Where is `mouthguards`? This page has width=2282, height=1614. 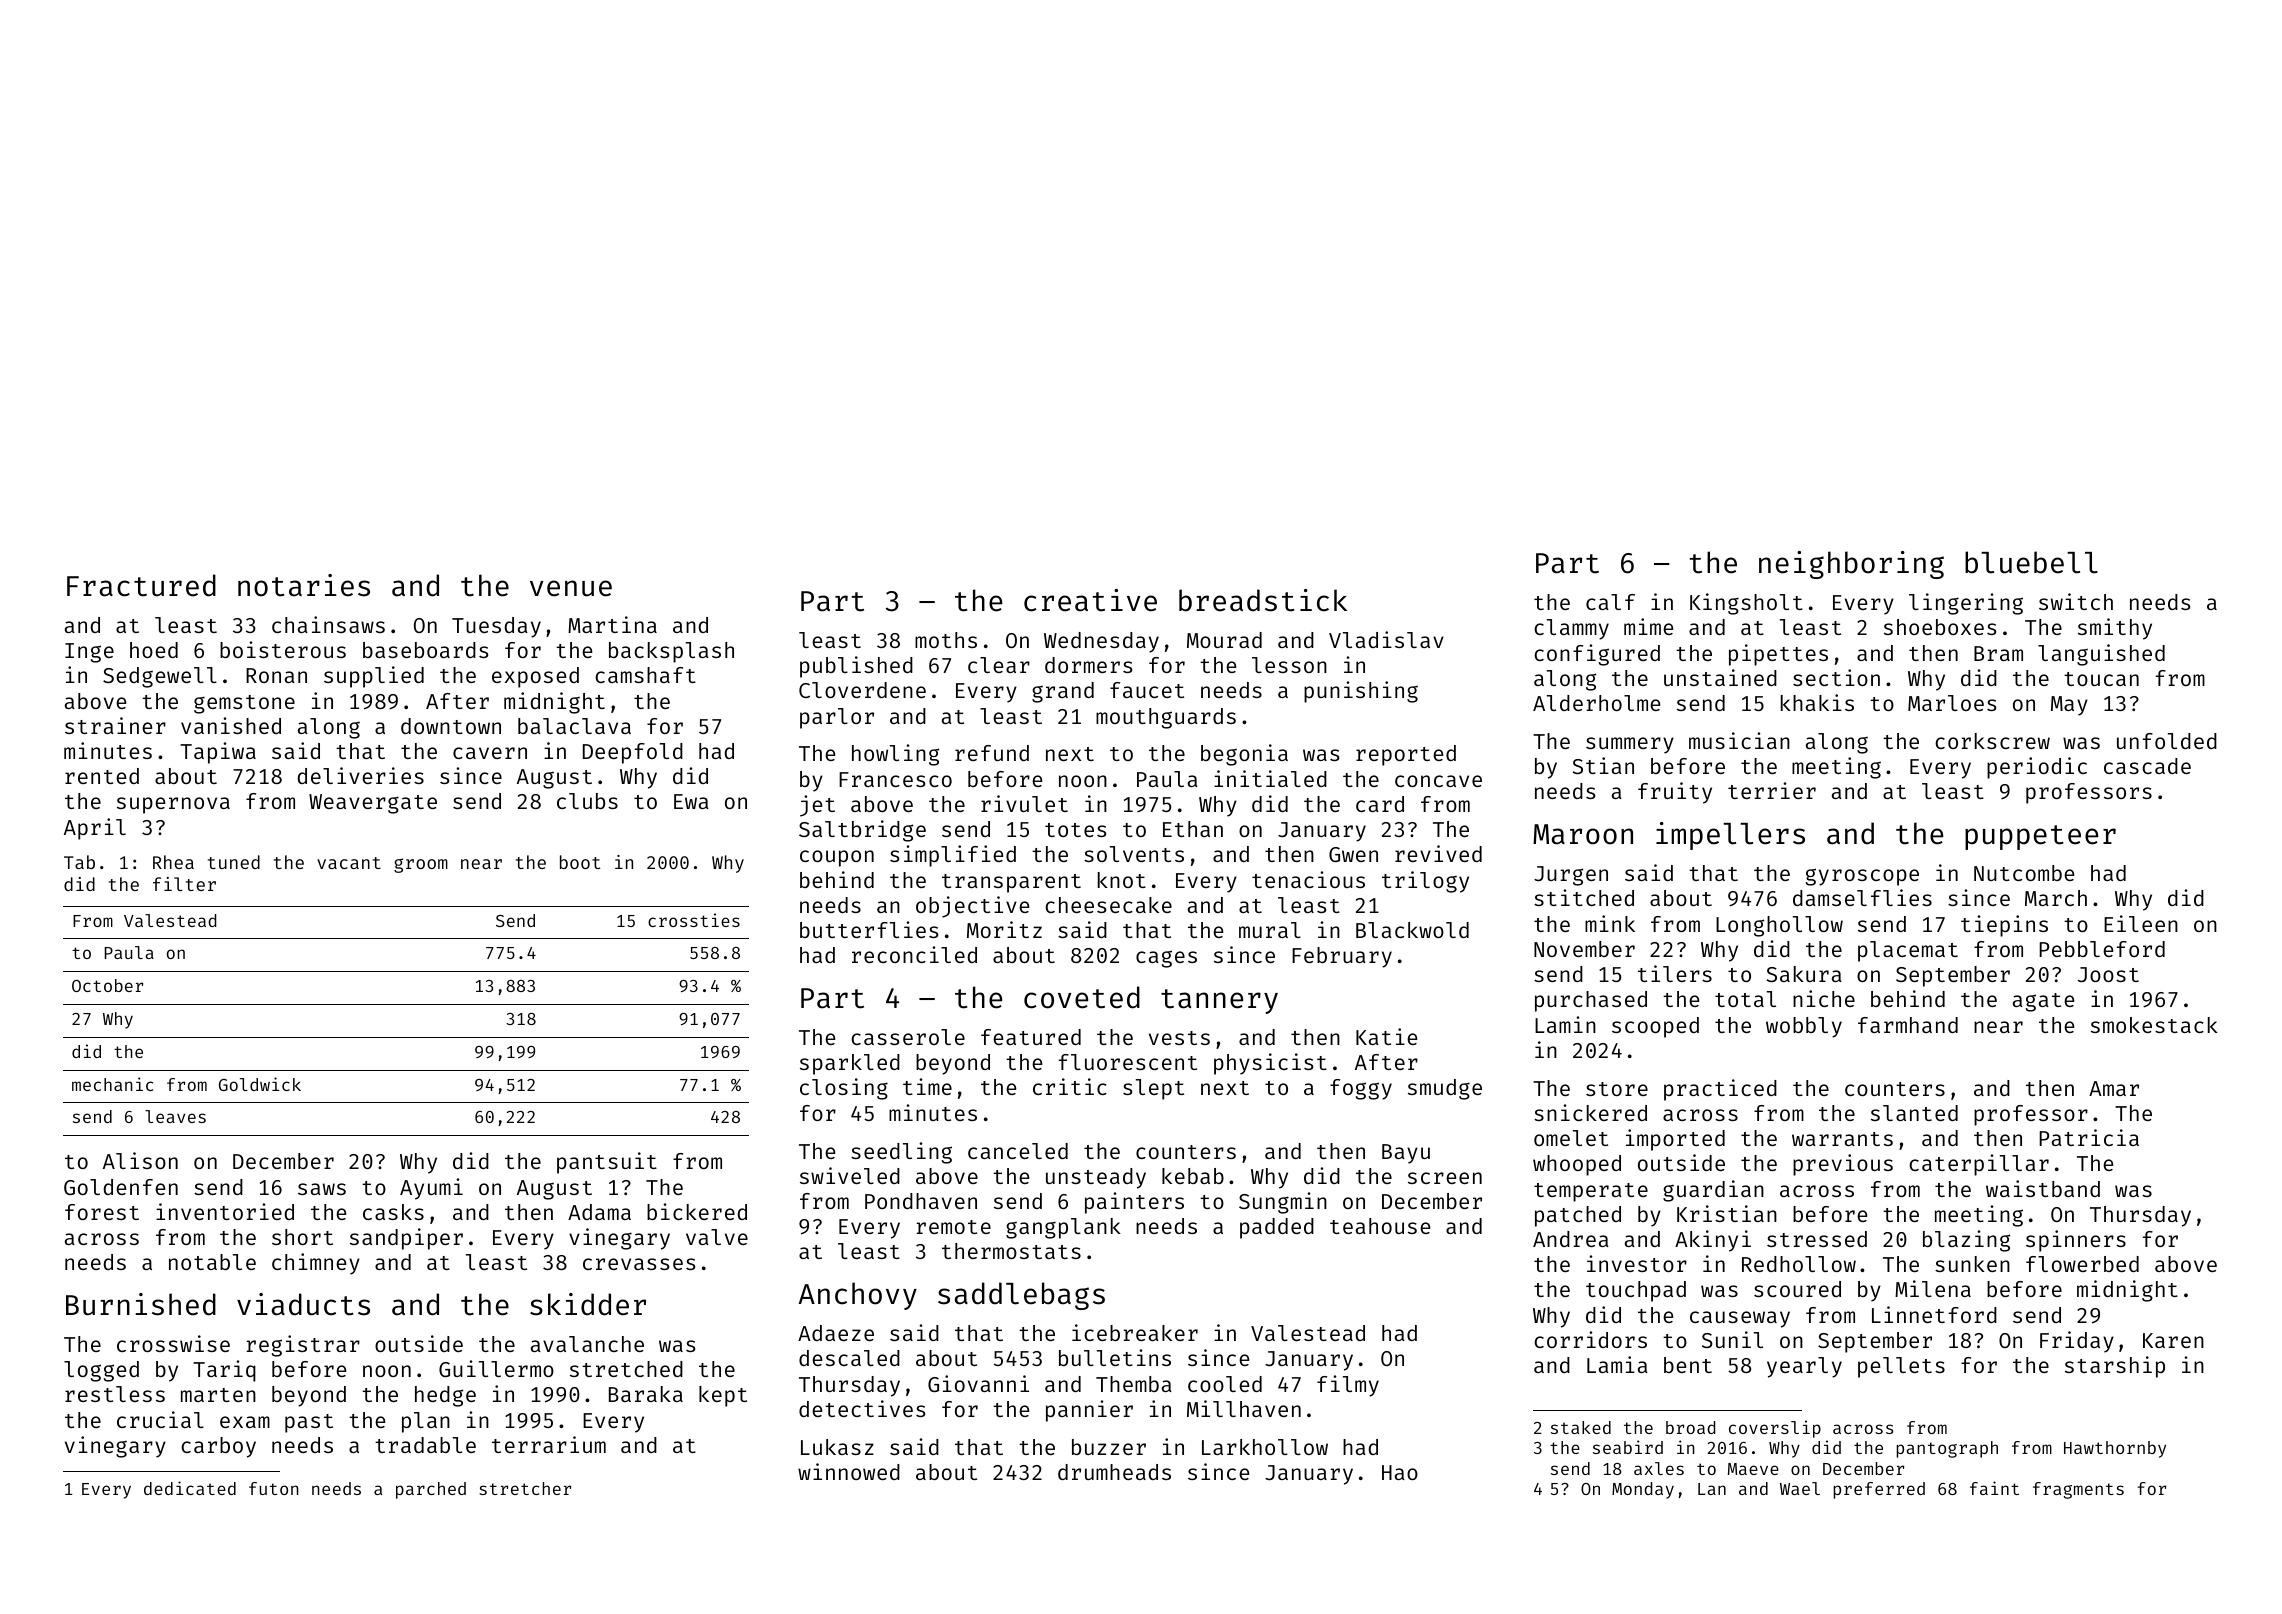 mouthguards is located at coordinates (1166, 718).
